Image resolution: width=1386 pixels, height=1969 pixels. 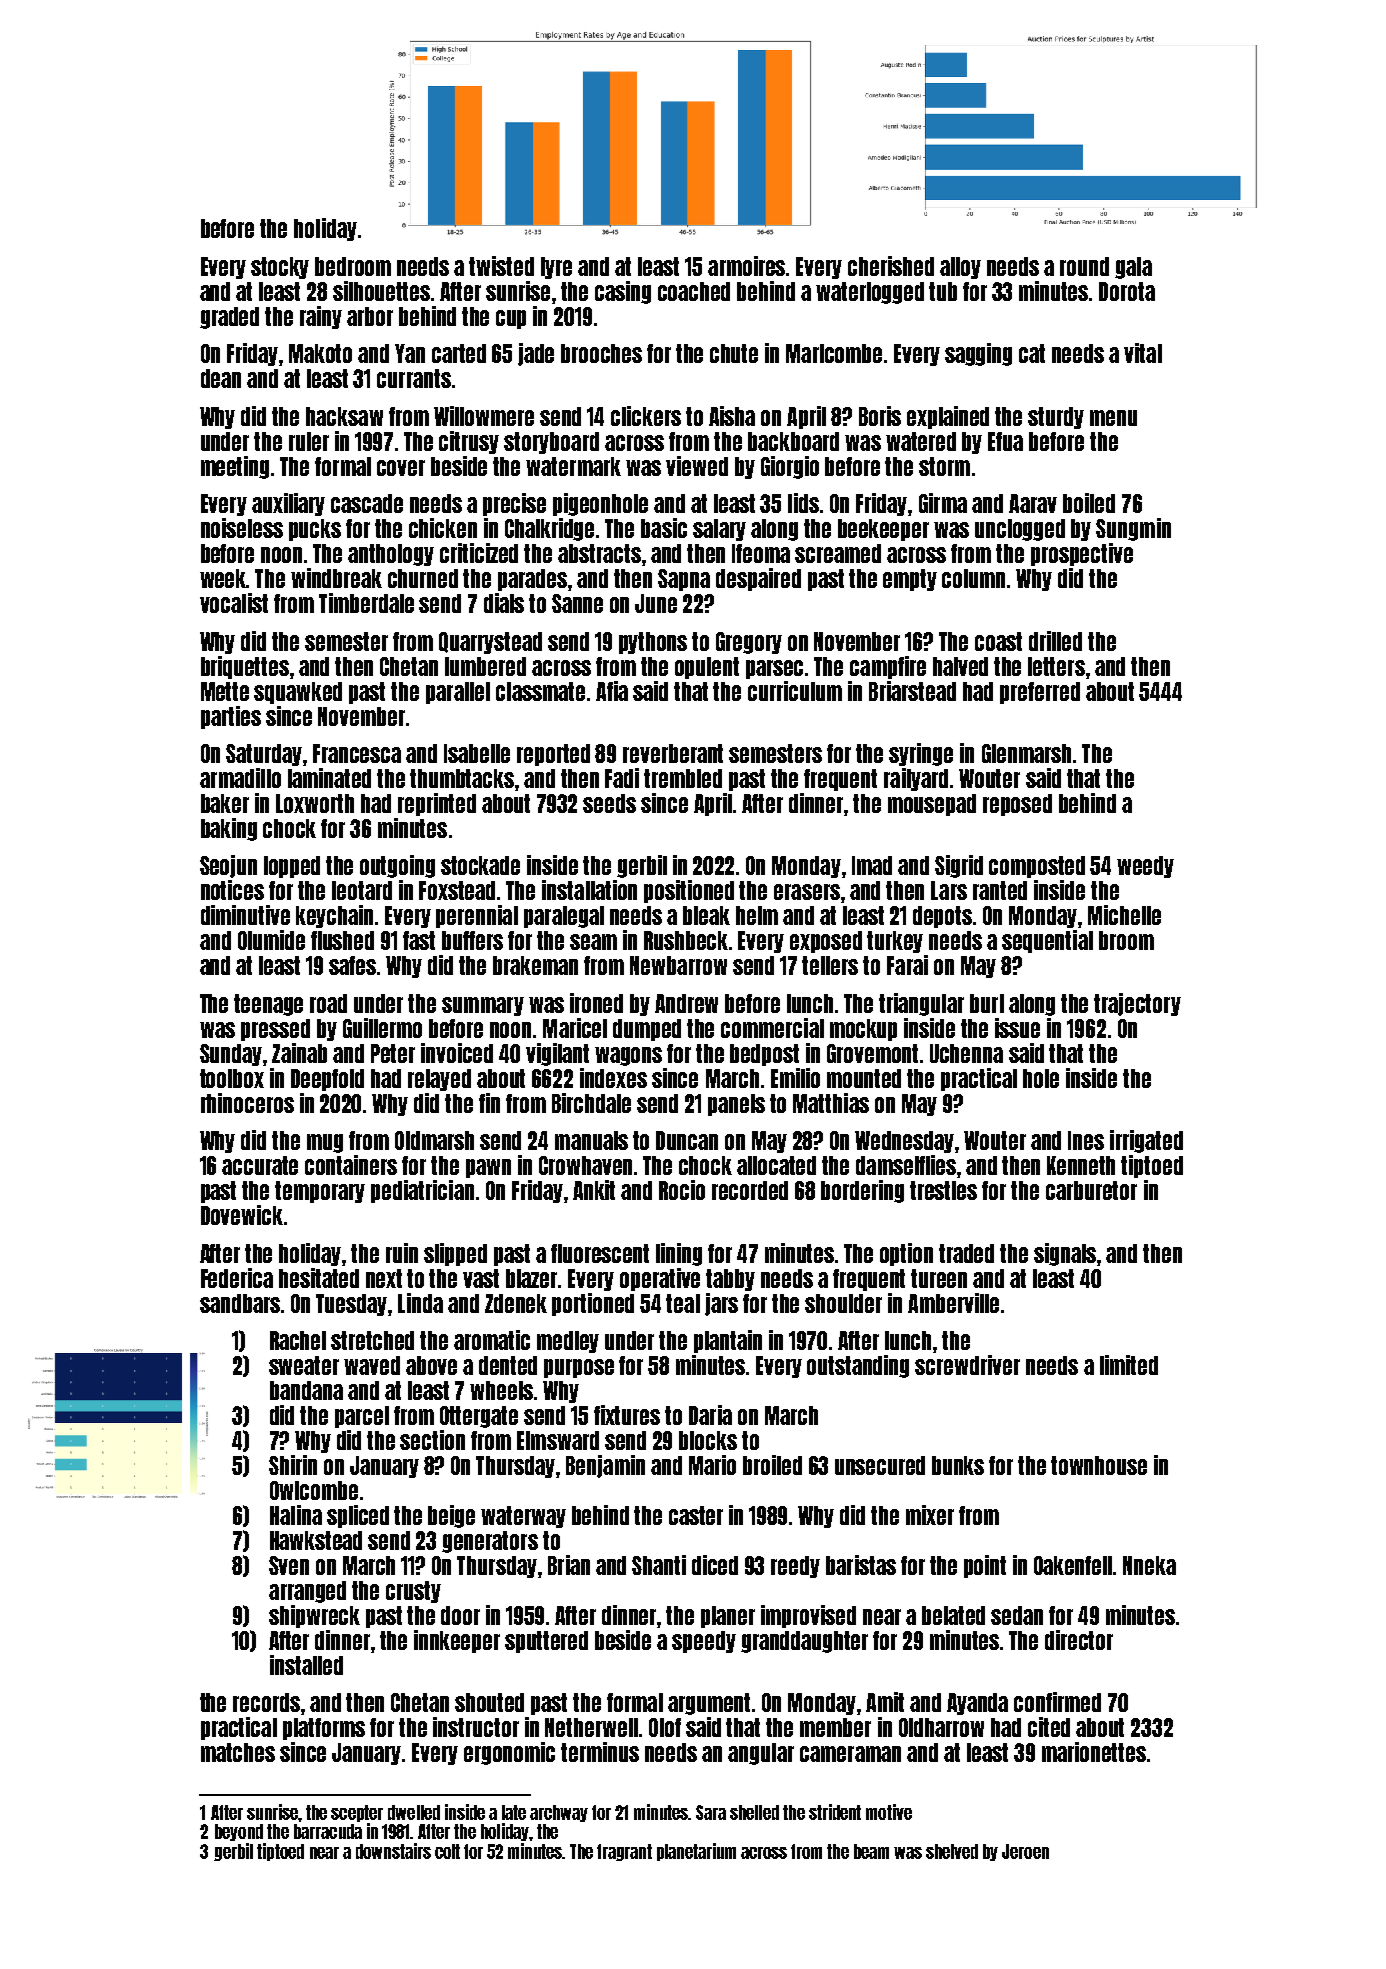 What do you see at coordinates (315, 803) in the document?
I see `Loxworth` at bounding box center [315, 803].
